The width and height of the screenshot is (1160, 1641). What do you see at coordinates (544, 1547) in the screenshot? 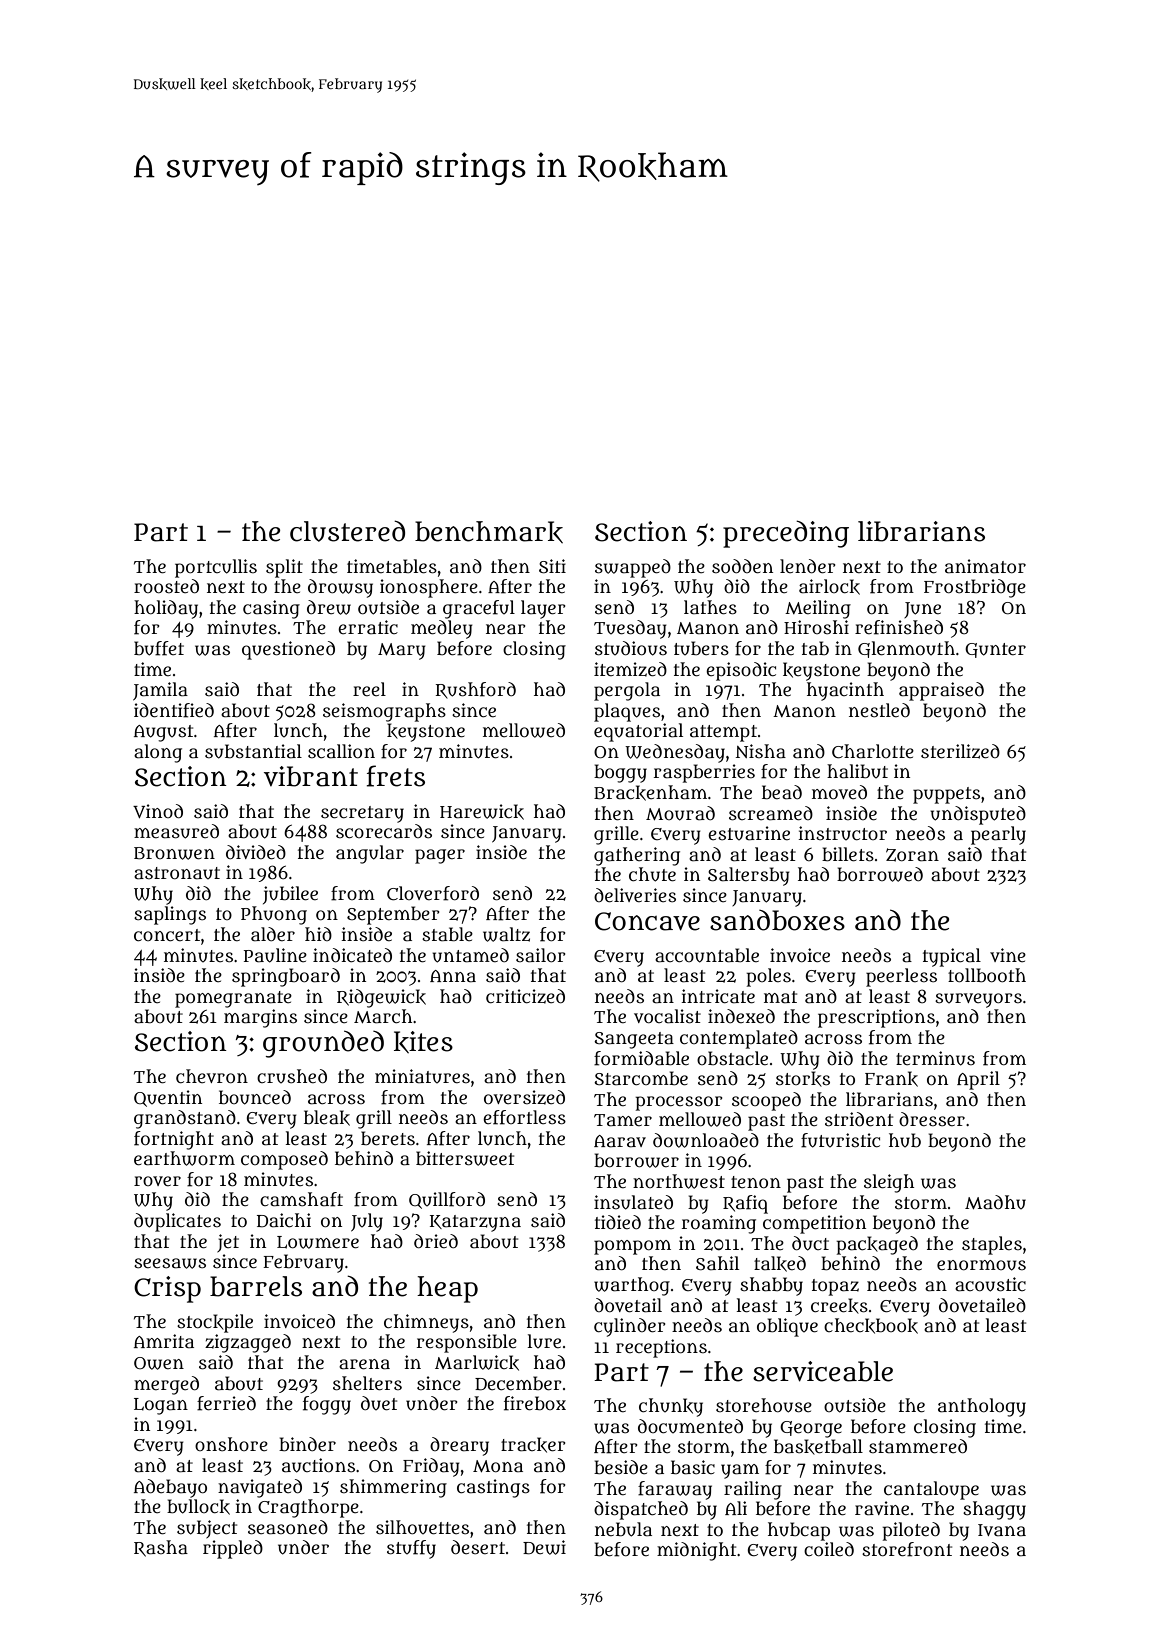
I see `Dewi` at bounding box center [544, 1547].
